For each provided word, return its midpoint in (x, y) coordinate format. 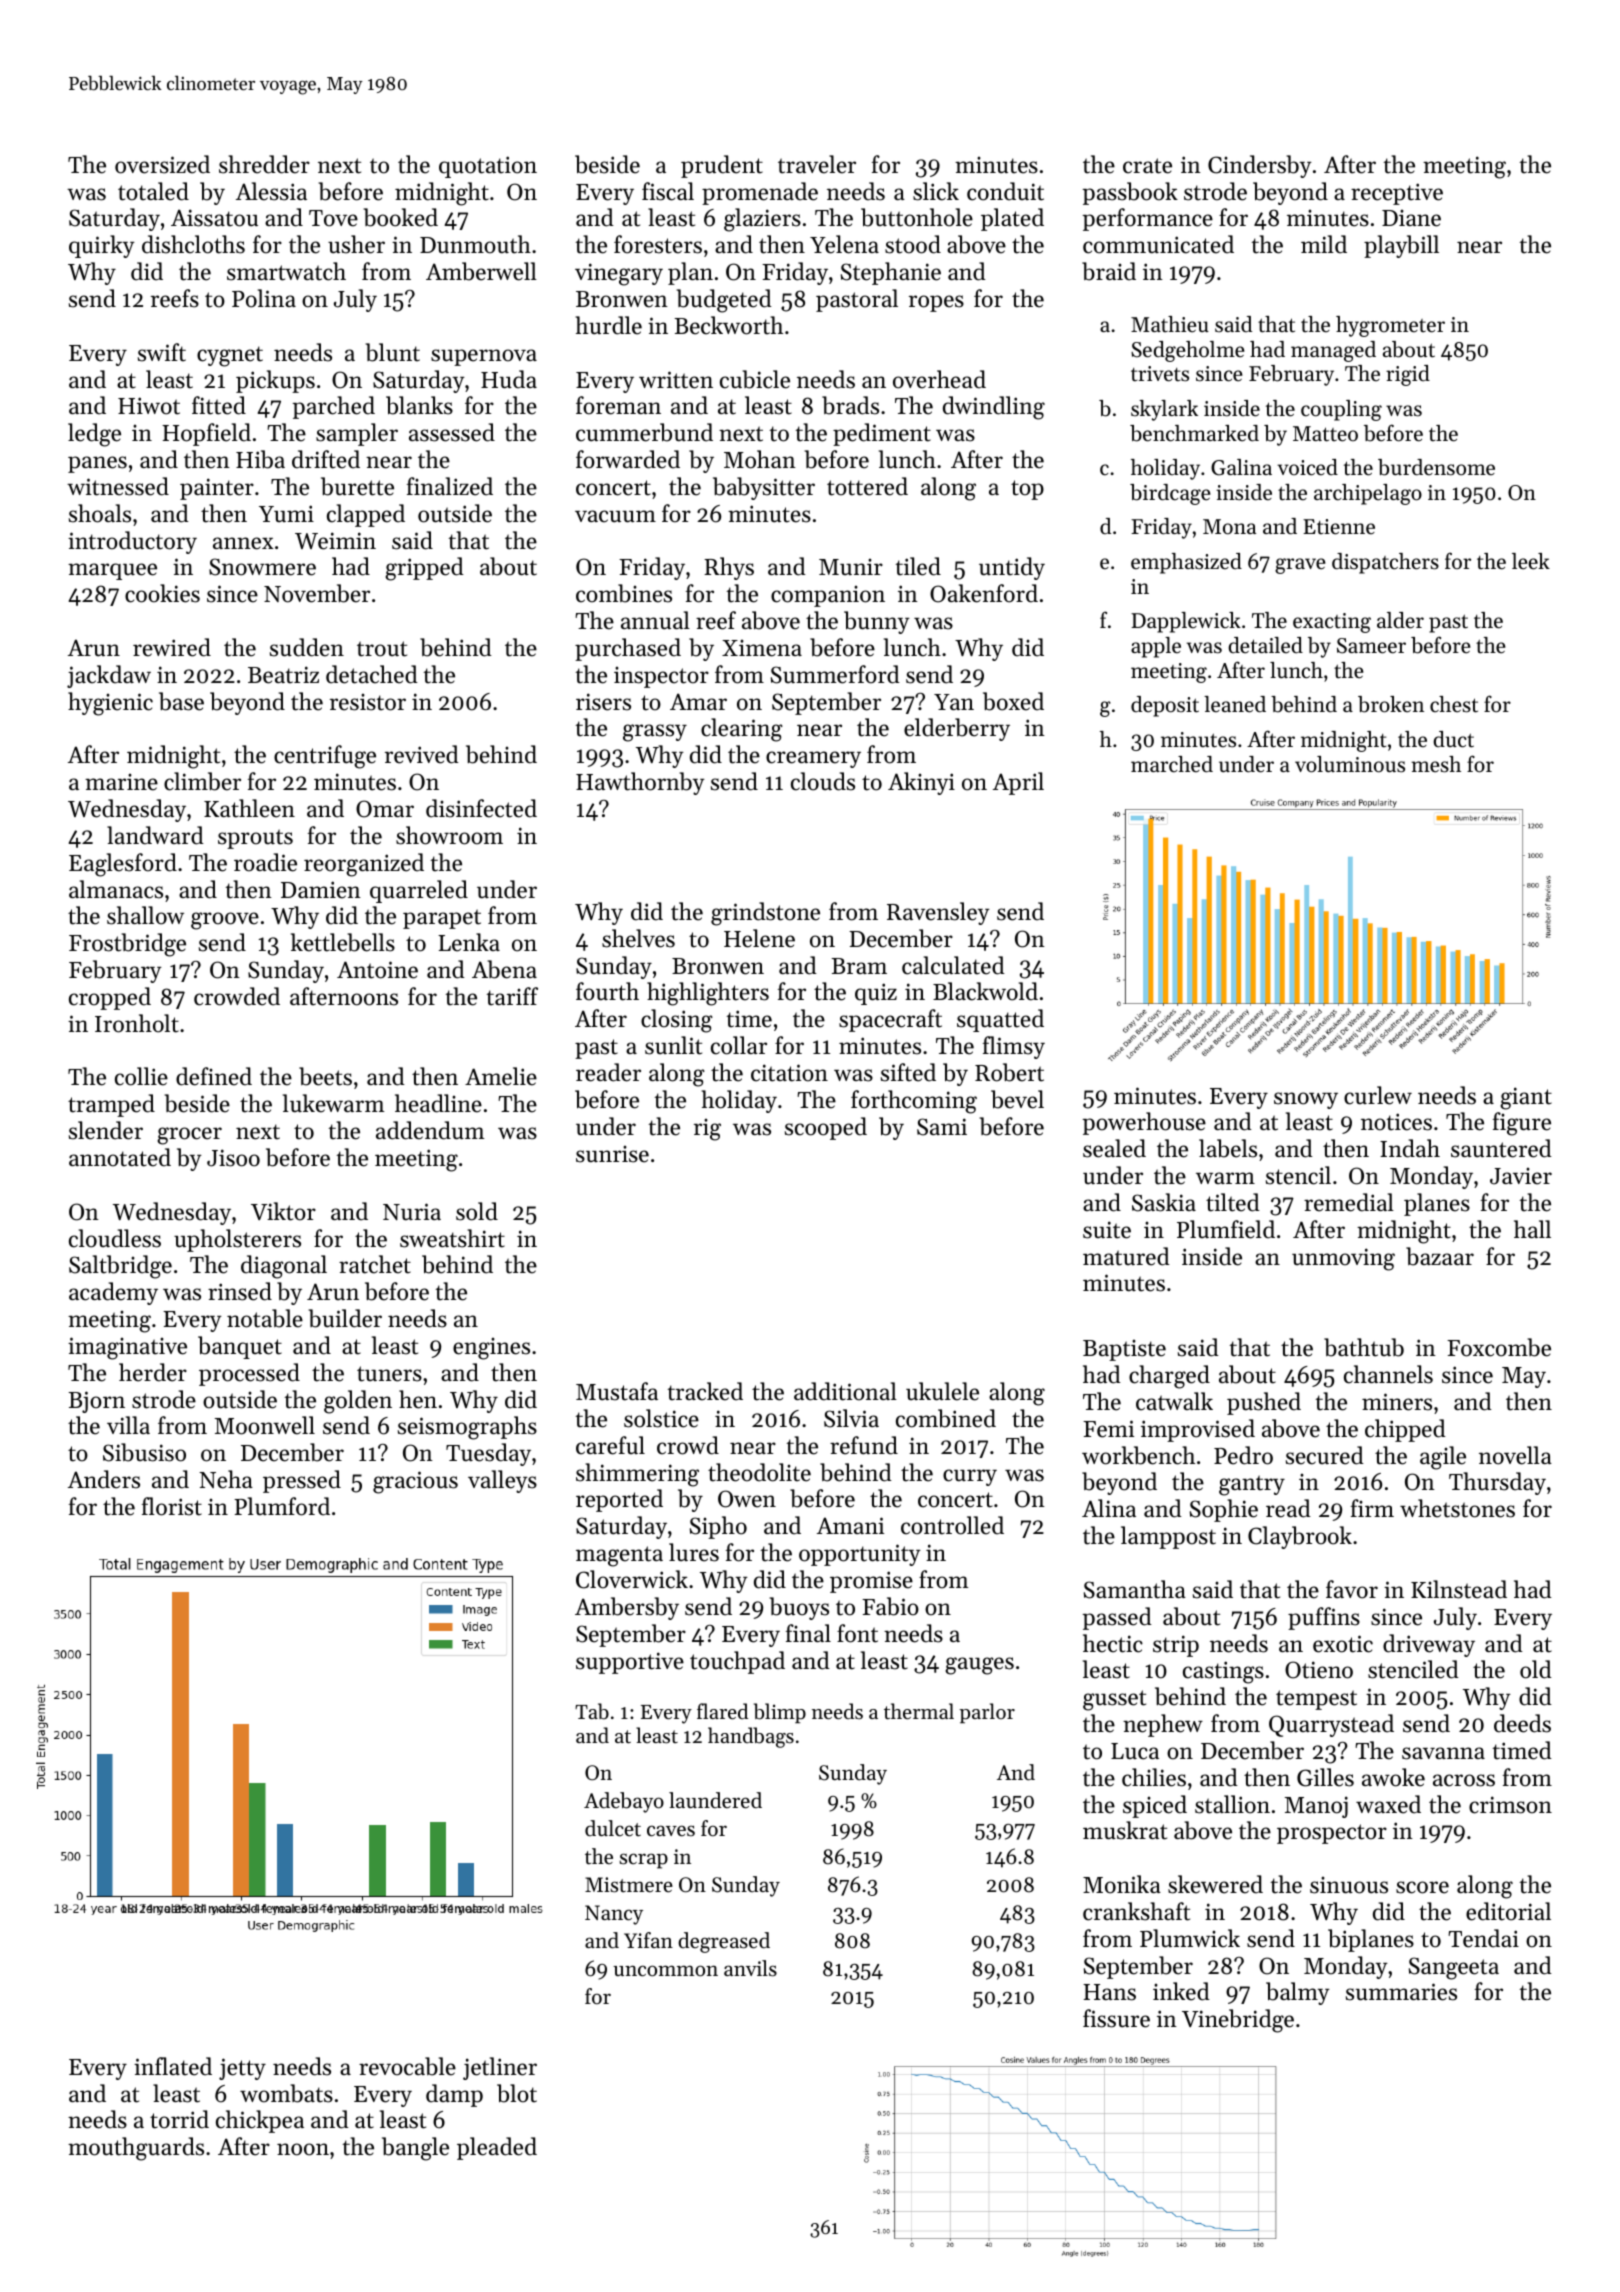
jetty (242, 2069)
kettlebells (343, 942)
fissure (1116, 2018)
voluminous (1350, 764)
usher (356, 244)
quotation (488, 167)
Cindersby (1260, 166)
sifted (908, 1072)
